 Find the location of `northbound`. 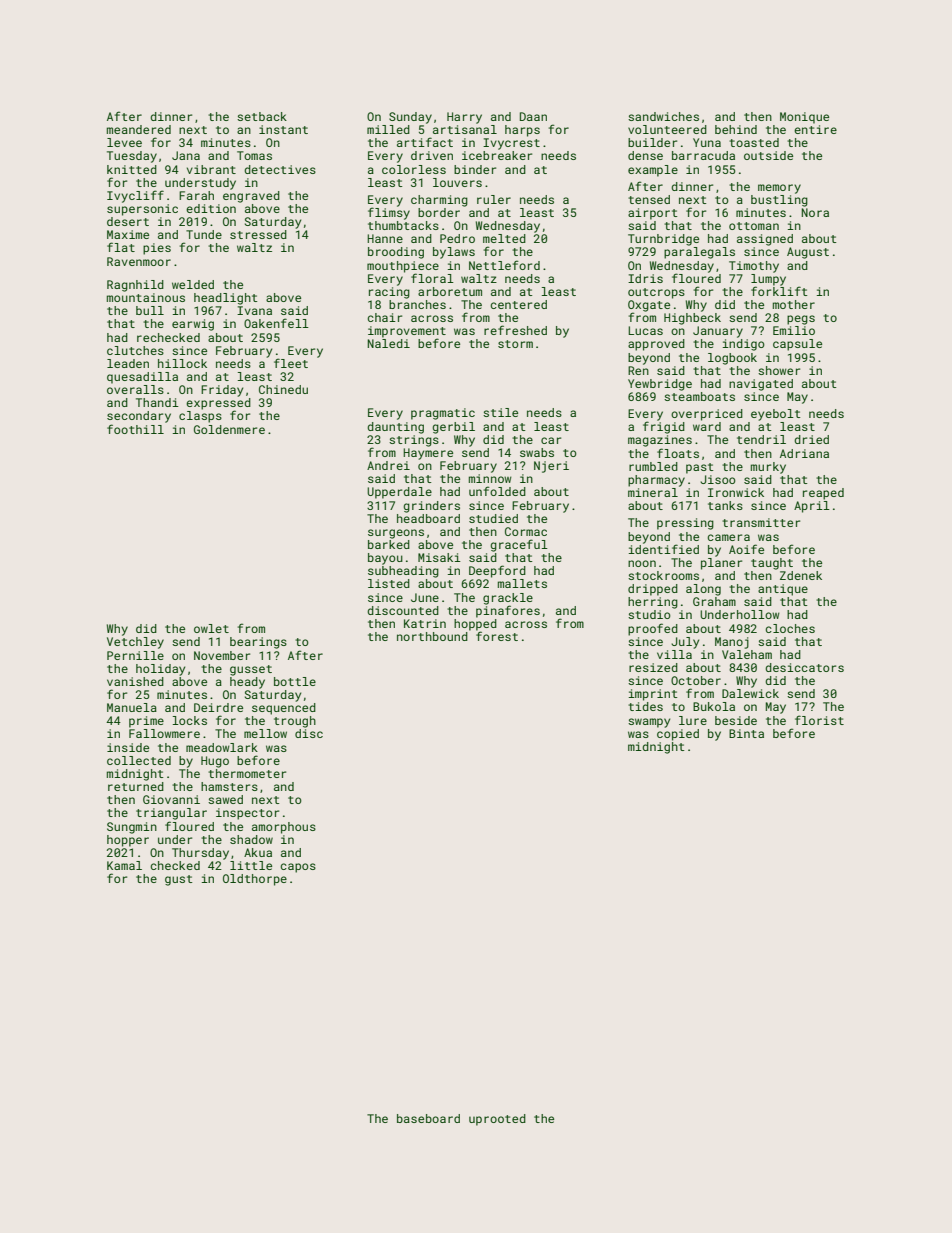

northbound is located at coordinates (432, 636).
